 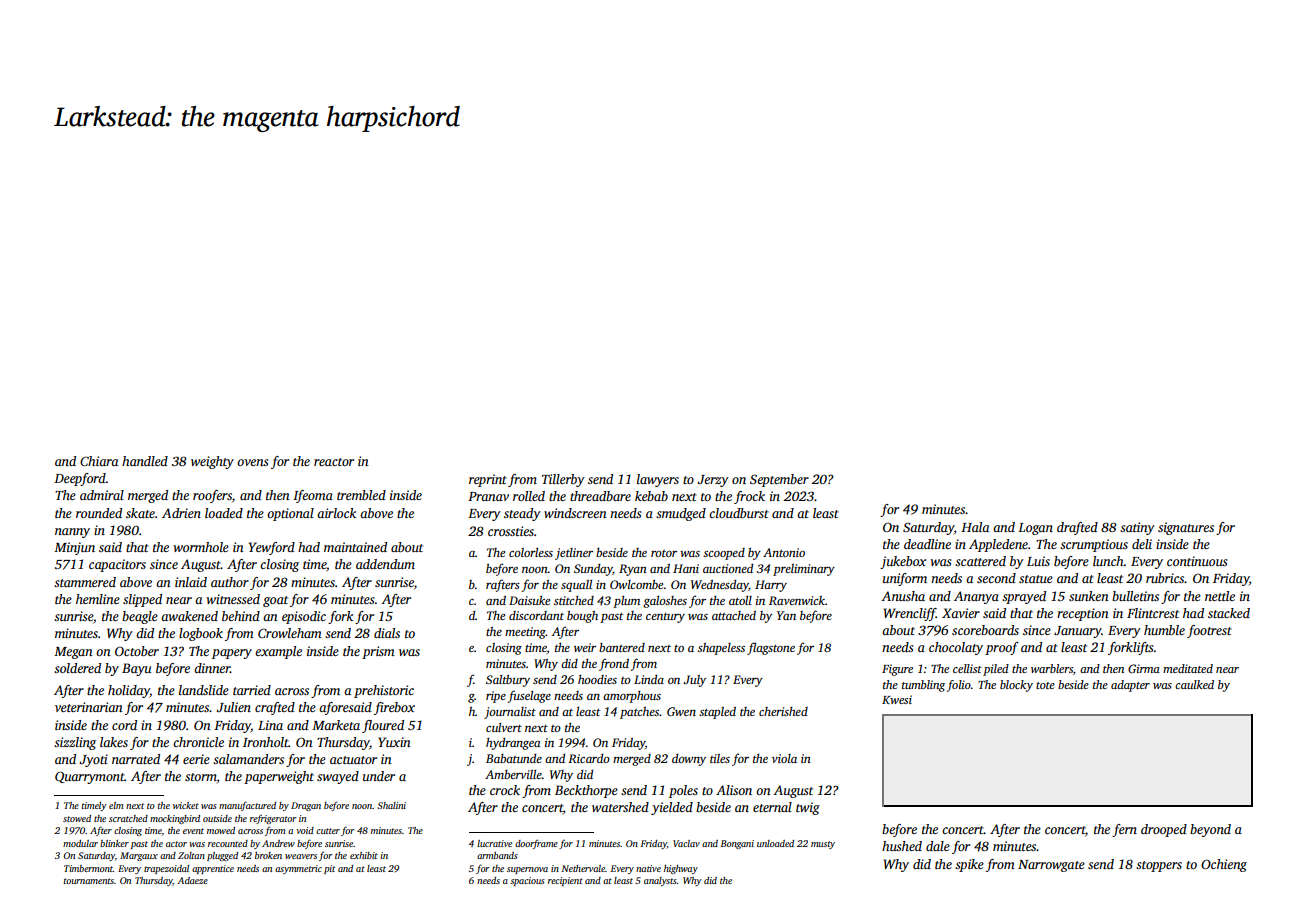 What do you see at coordinates (252, 690) in the image?
I see `tarried` at bounding box center [252, 690].
